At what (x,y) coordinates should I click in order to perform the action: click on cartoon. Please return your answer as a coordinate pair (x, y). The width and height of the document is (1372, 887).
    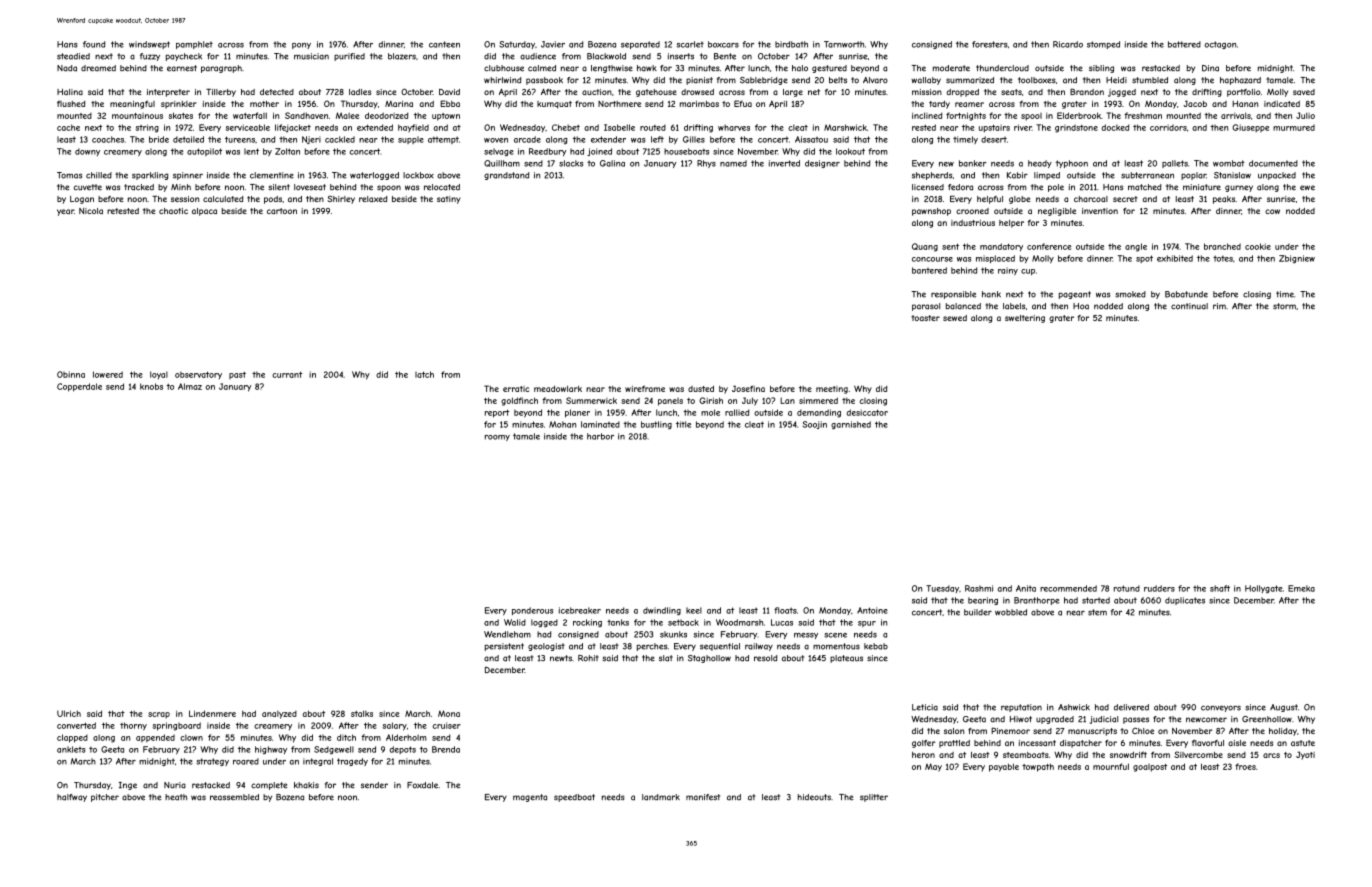
    Looking at the image, I should click on (282, 211).
